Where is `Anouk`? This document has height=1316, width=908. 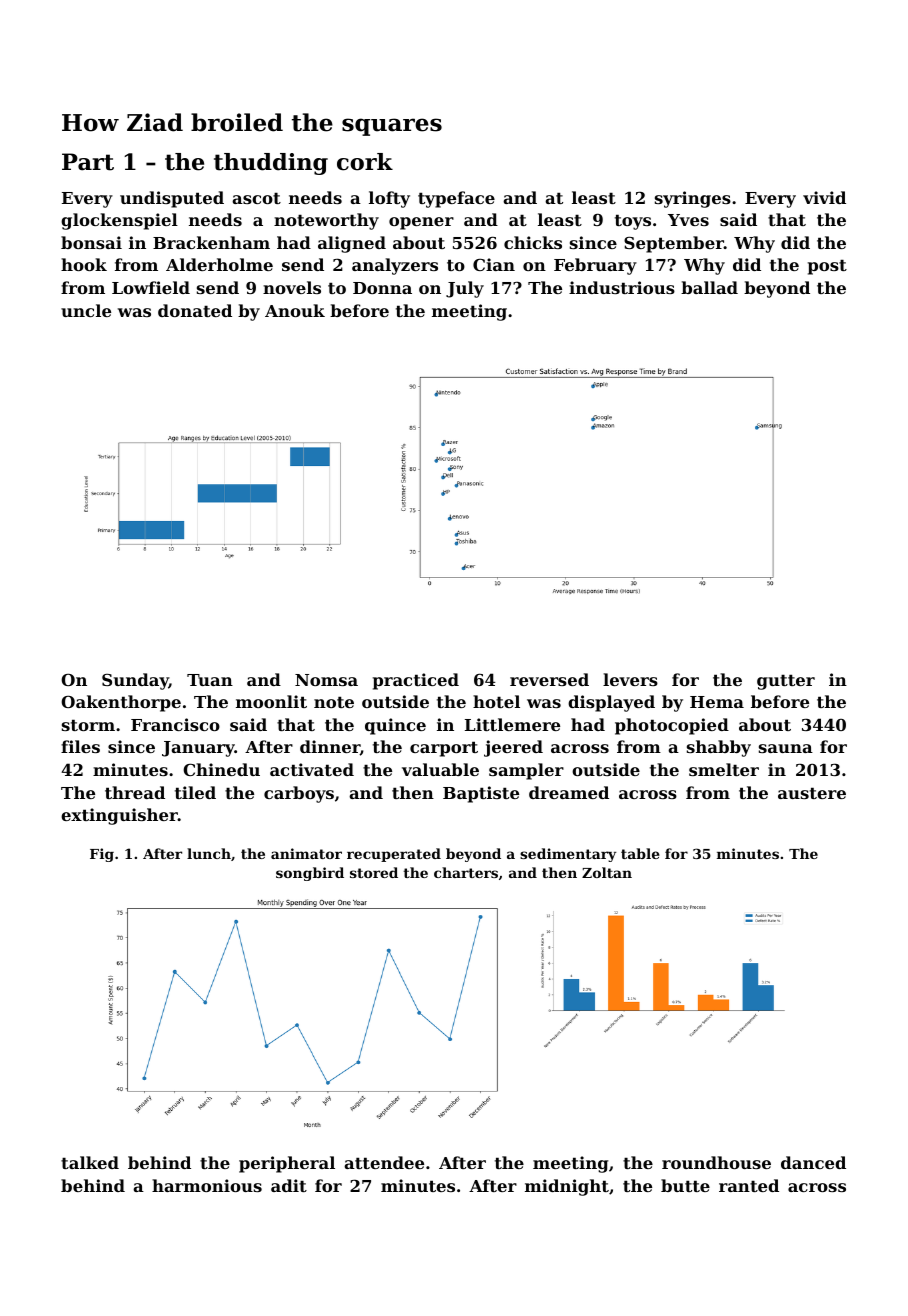
Anouk is located at coordinates (295, 310).
